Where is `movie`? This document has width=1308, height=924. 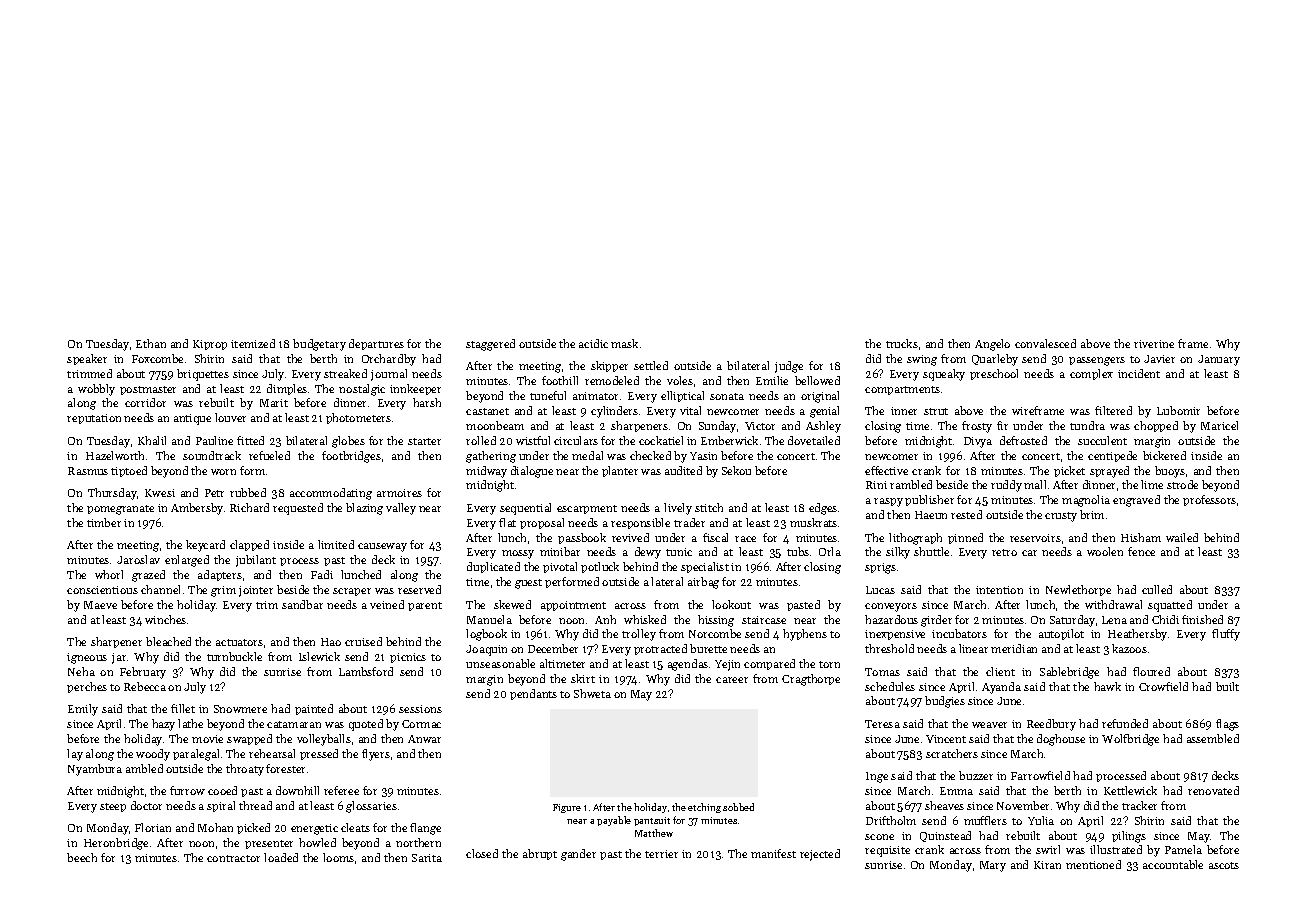 movie is located at coordinates (207, 739).
